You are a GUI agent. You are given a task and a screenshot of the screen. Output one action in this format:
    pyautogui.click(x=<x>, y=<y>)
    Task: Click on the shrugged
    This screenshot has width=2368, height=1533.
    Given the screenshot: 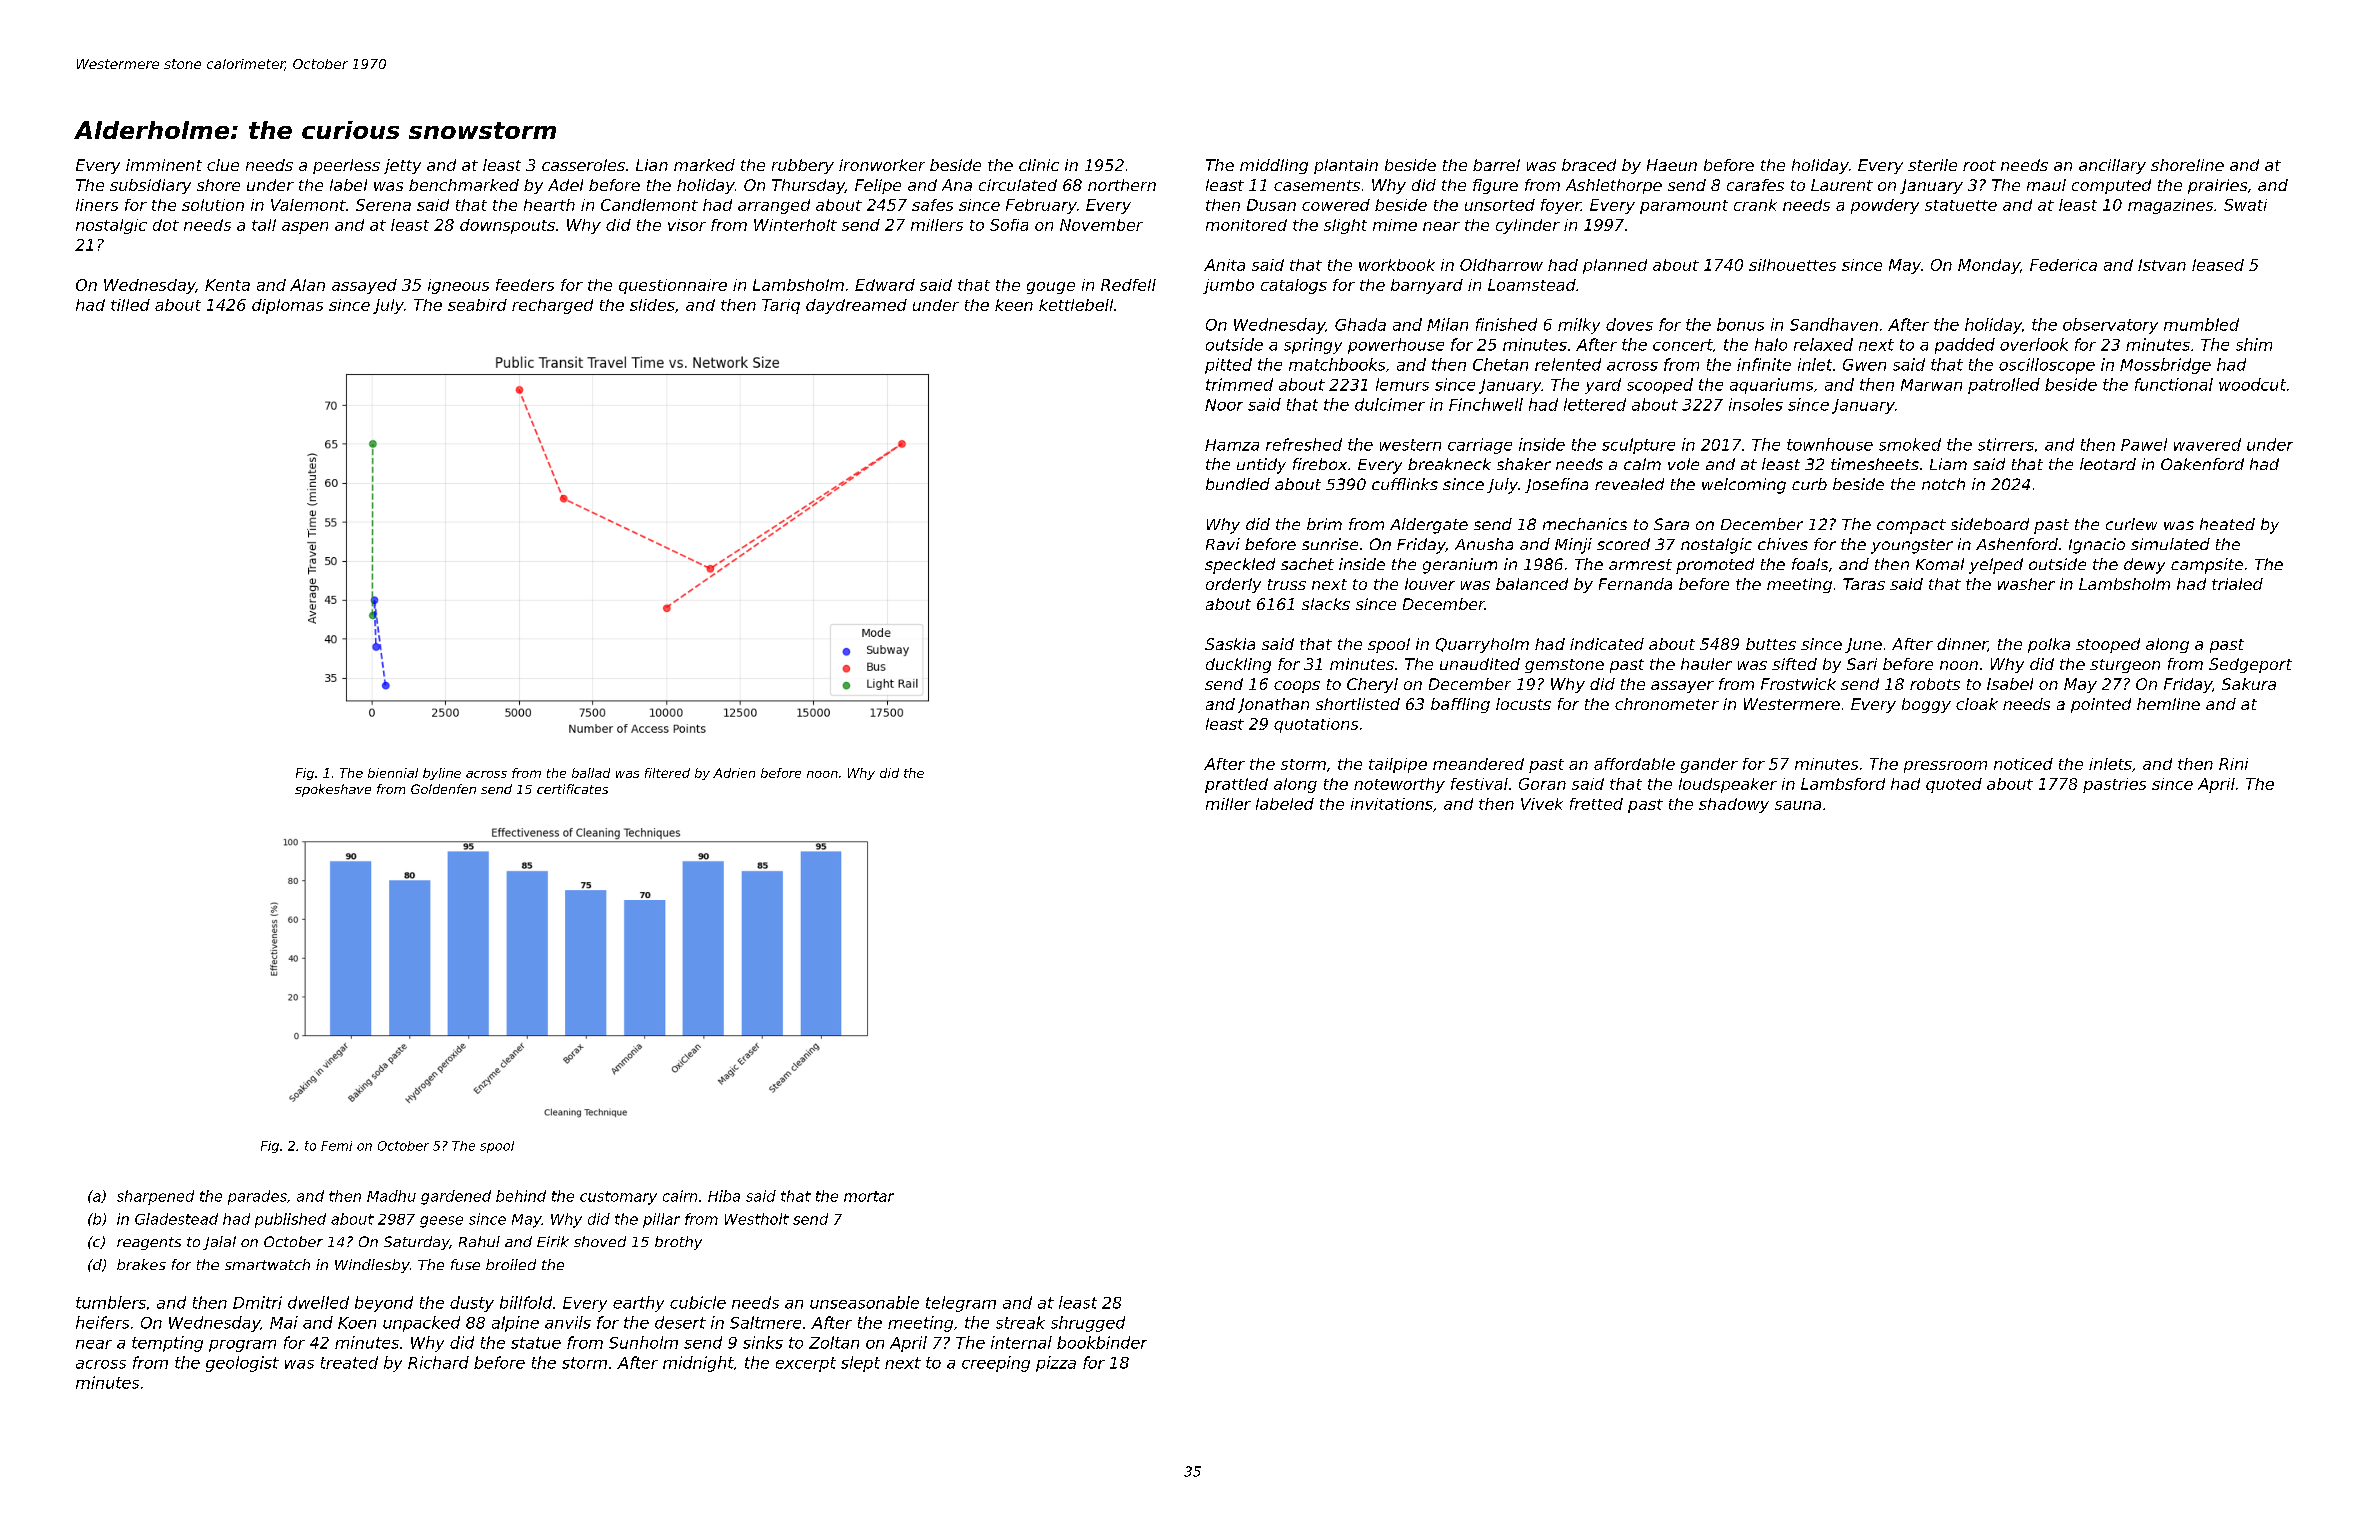 What is the action you would take?
    pyautogui.click(x=1088, y=1324)
